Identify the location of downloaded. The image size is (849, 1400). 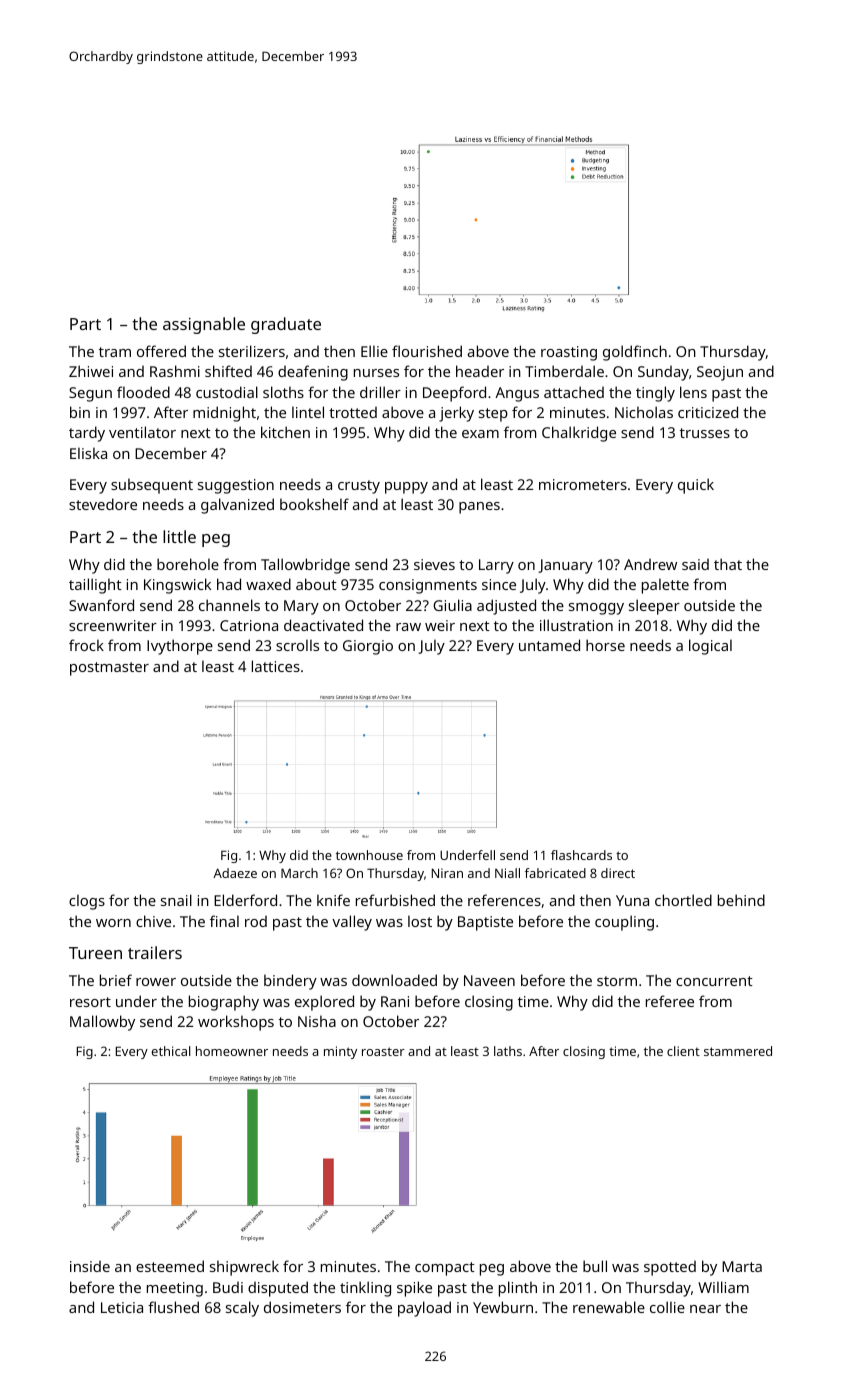
(394, 980).
